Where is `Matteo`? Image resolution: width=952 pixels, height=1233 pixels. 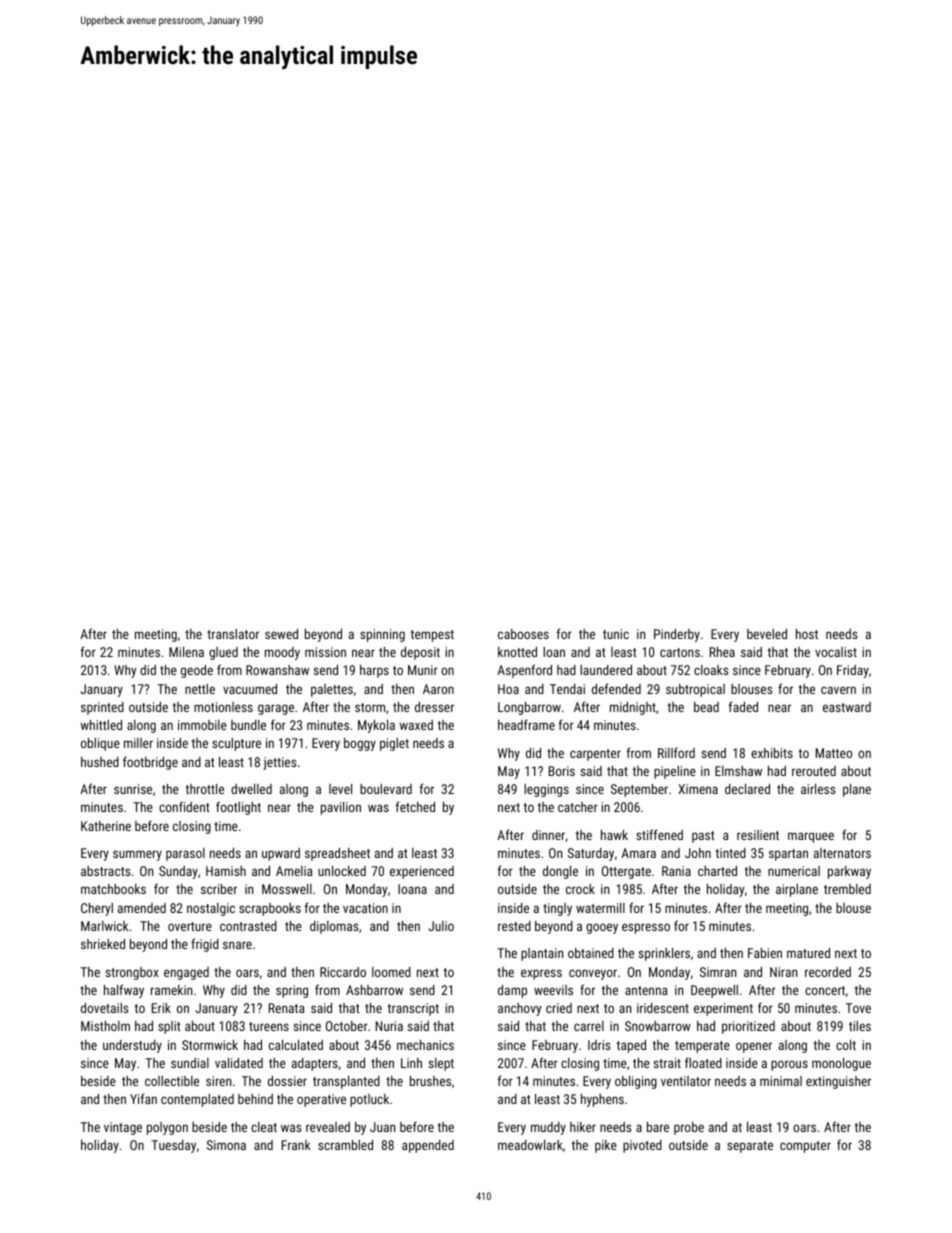 Matteo is located at coordinates (834, 753).
